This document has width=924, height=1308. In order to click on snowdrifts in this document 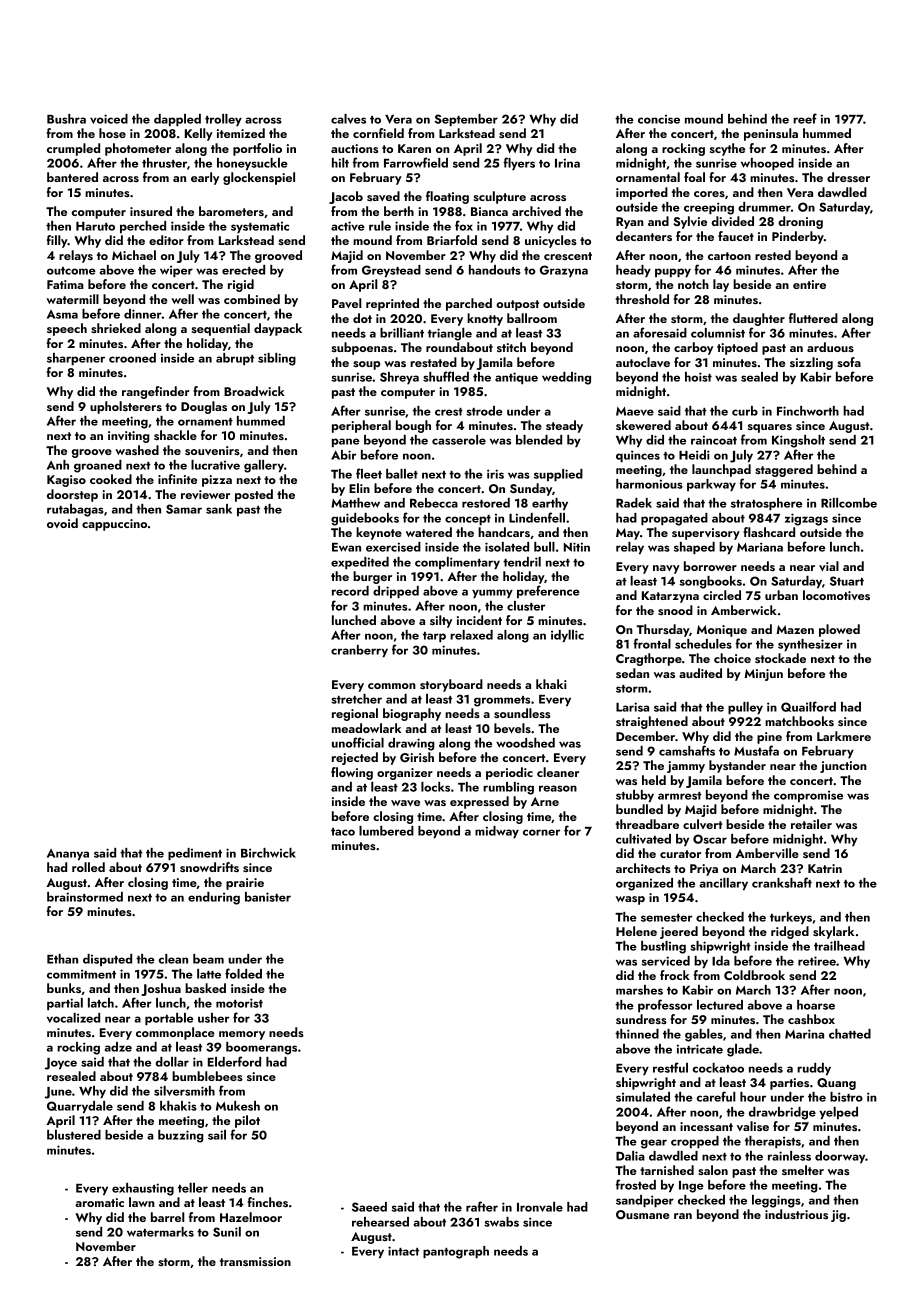, I will do `click(209, 867)`.
